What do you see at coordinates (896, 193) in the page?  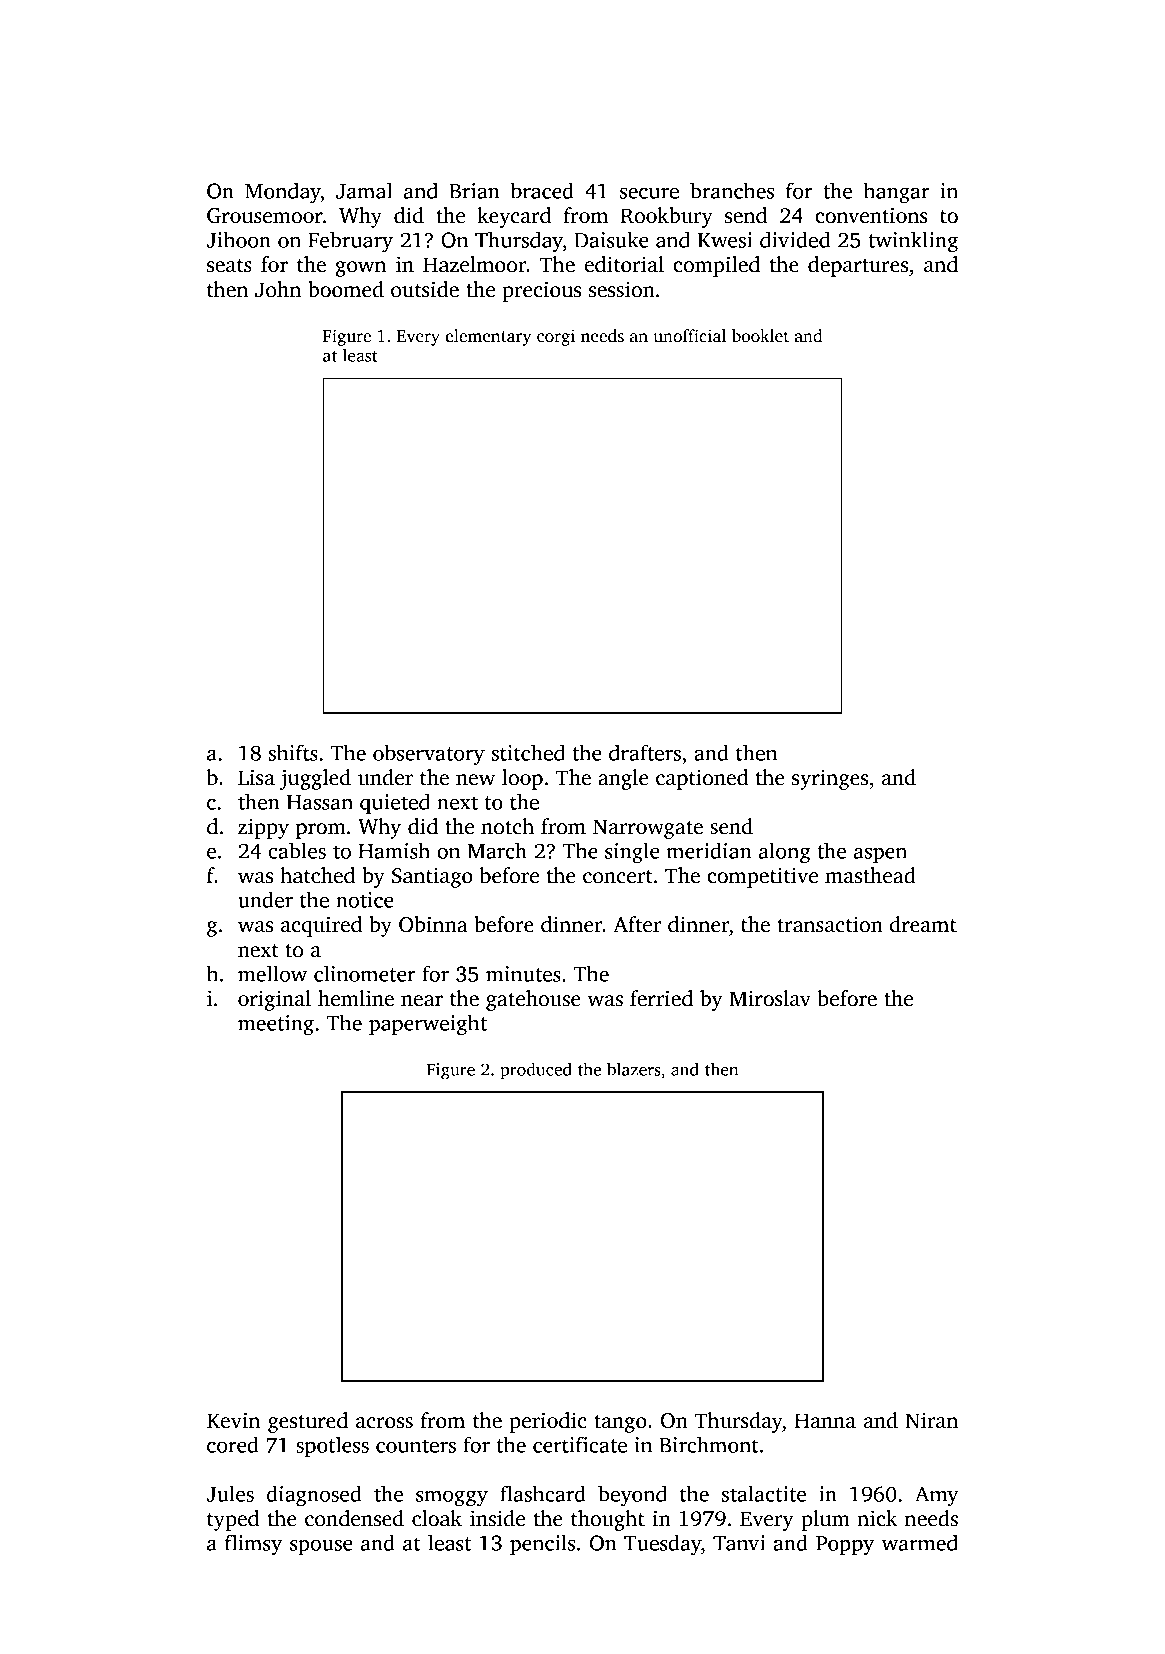 I see `hangar` at bounding box center [896, 193].
